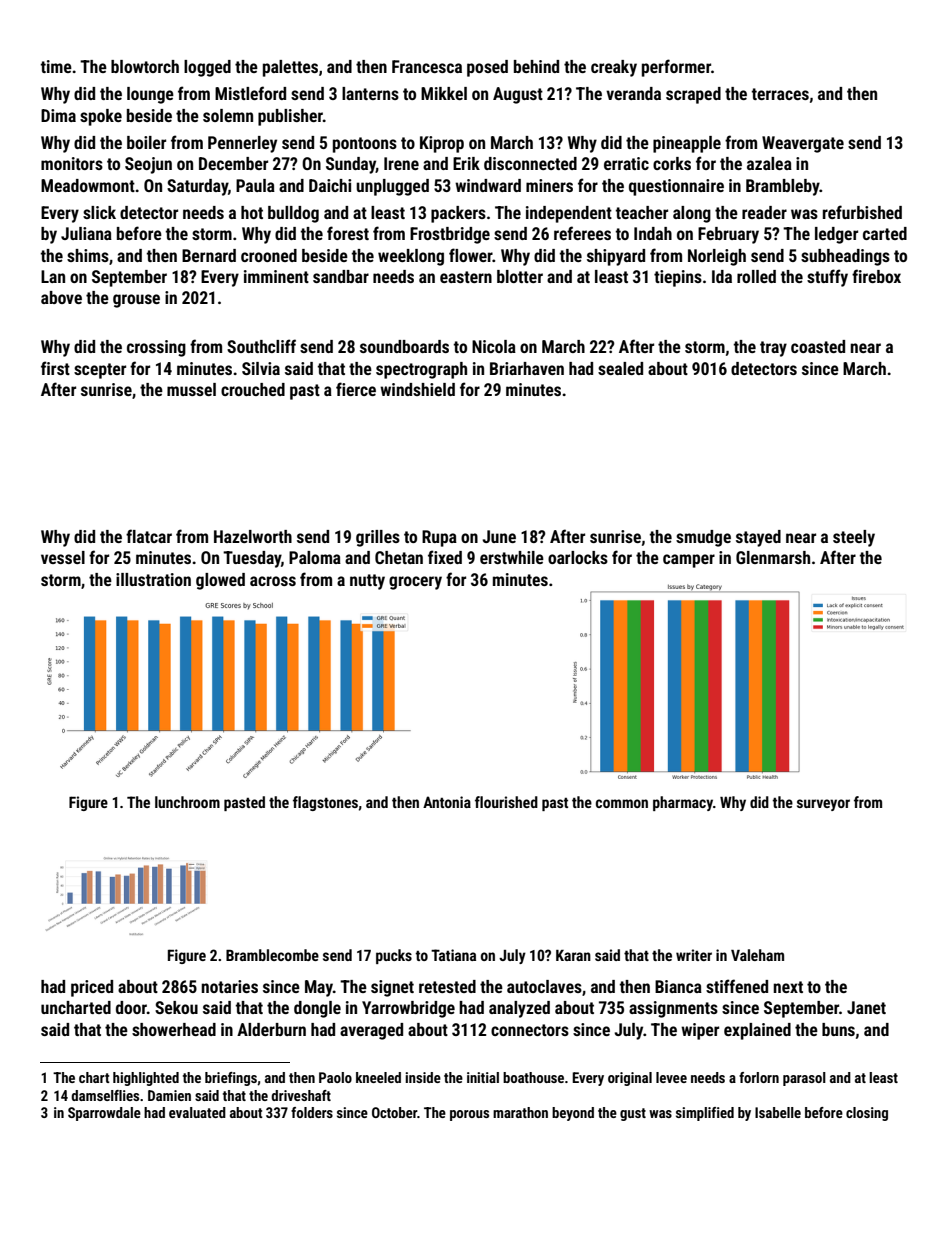  Describe the element at coordinates (63, 557) in the document. I see `vessel` at that location.
